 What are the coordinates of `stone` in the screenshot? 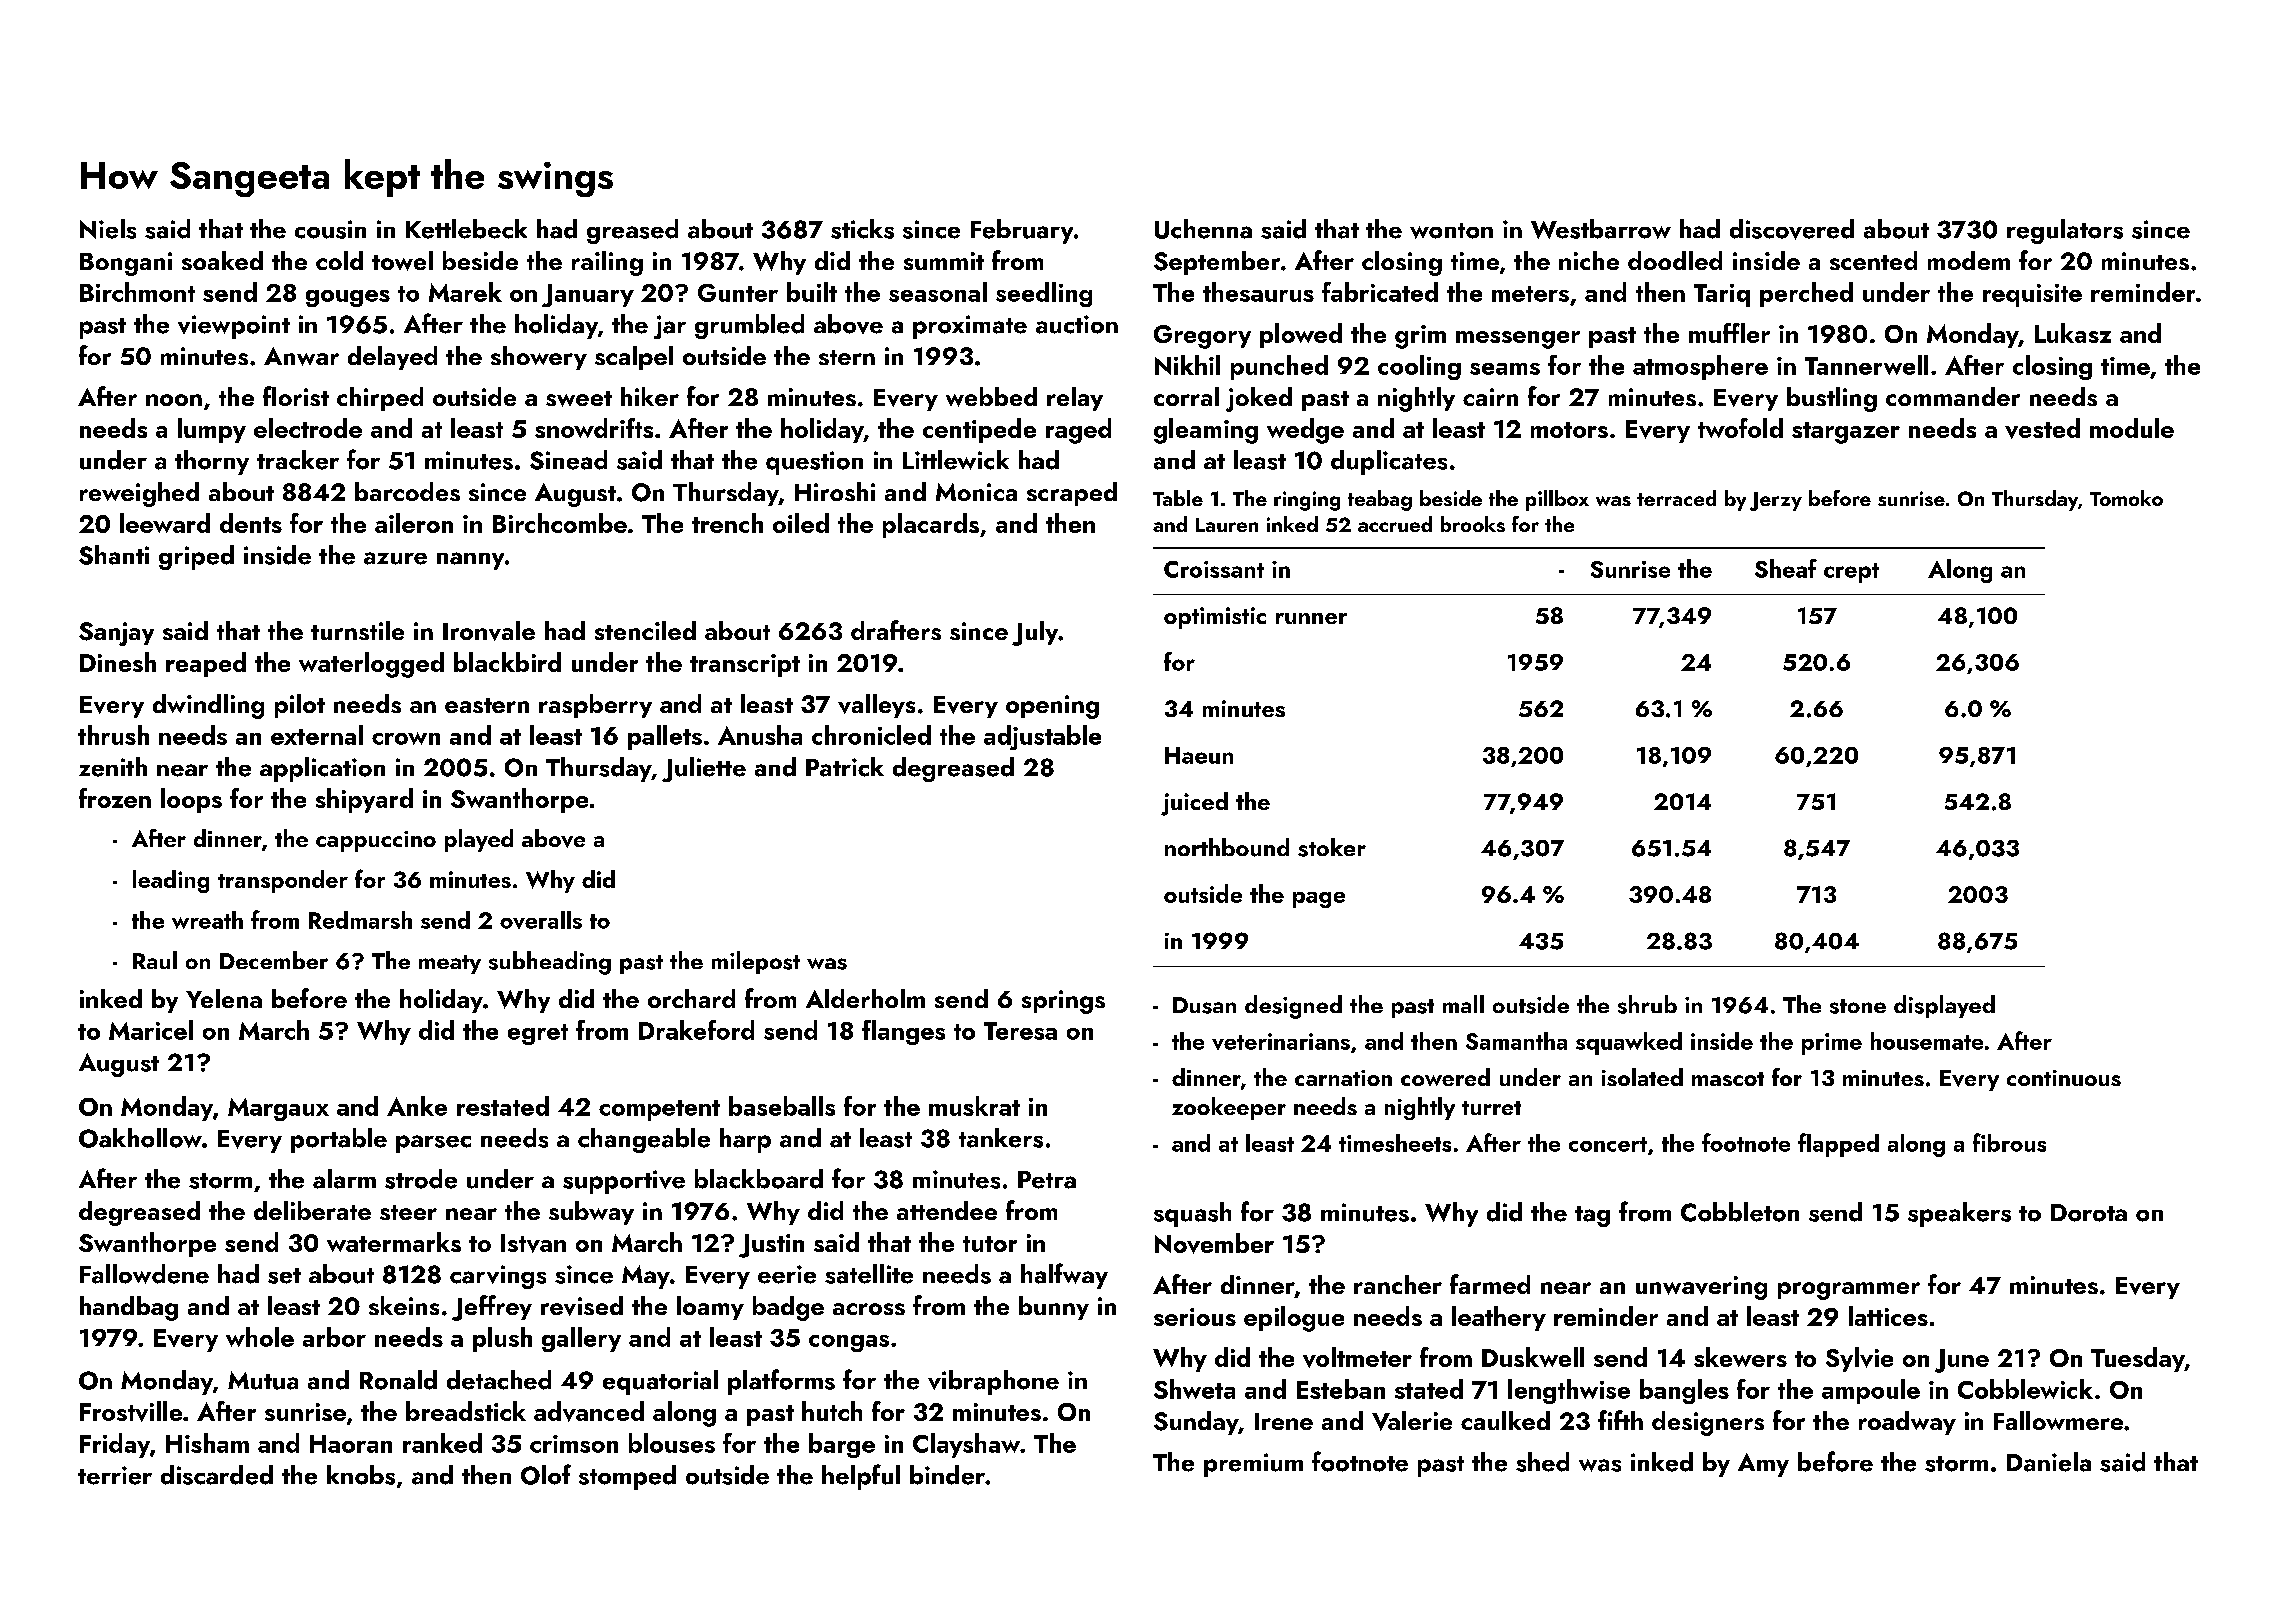 It's located at (1858, 1006).
